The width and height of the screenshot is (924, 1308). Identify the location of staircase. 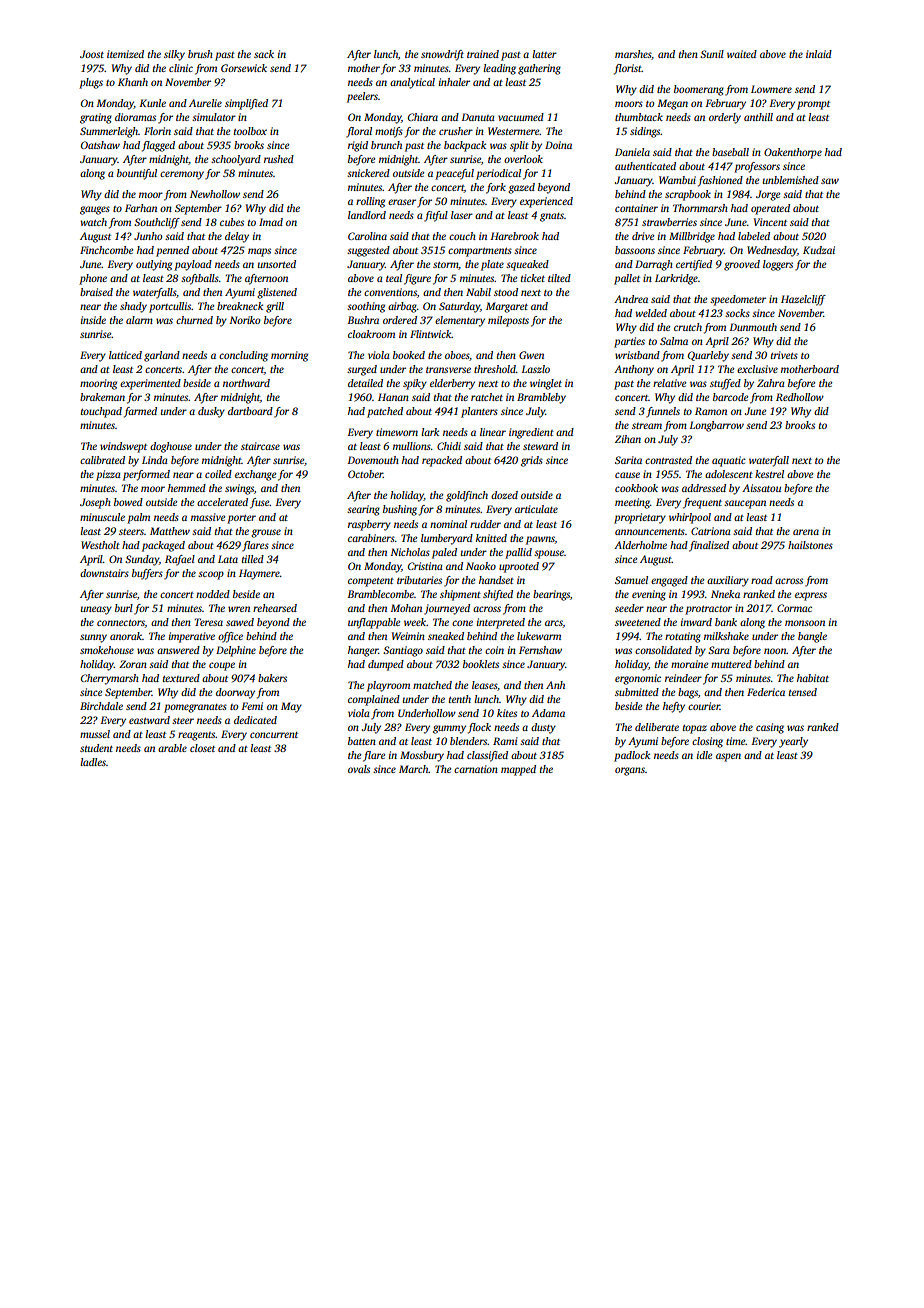
(260, 446).
